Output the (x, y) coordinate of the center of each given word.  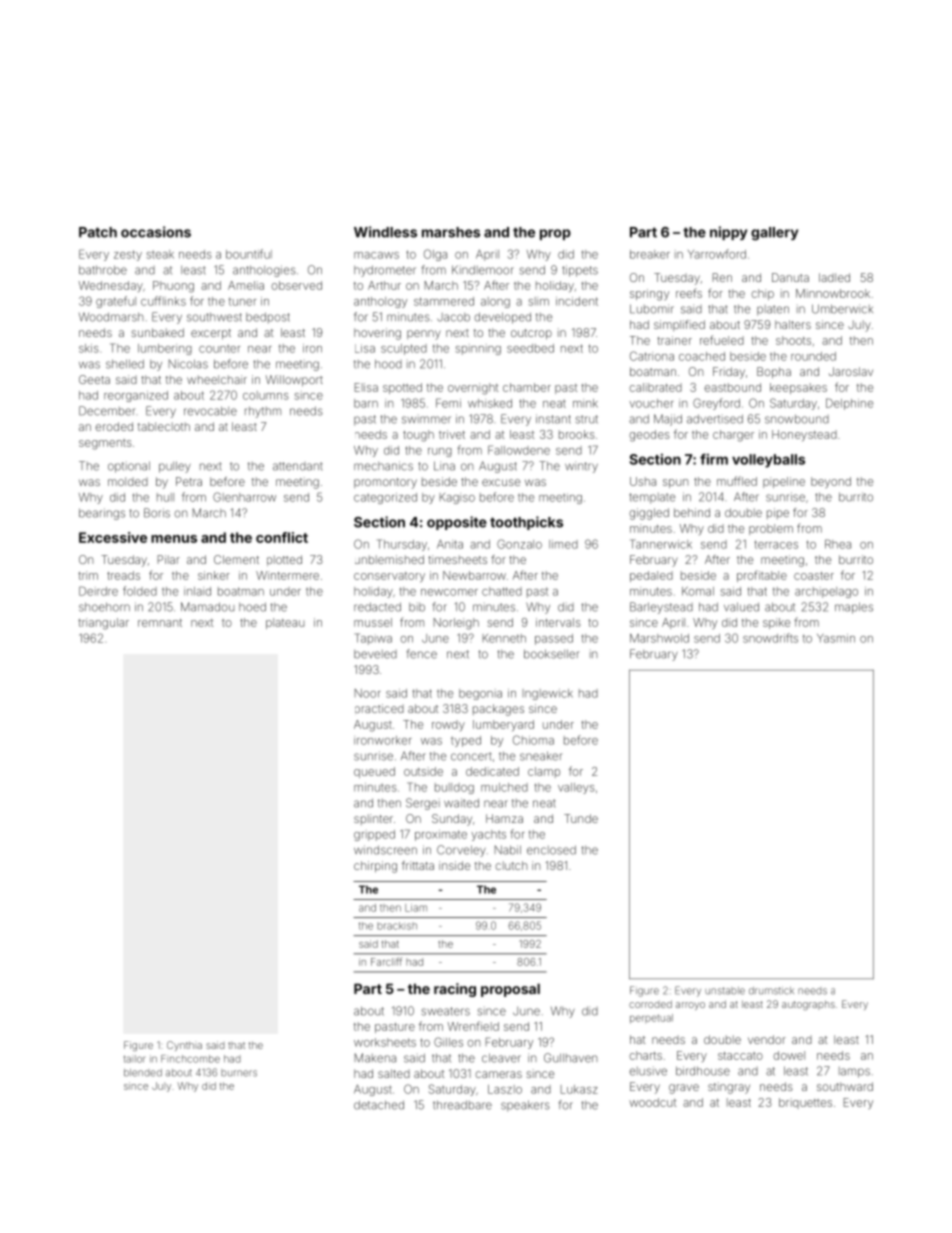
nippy (728, 233)
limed (563, 544)
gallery (774, 234)
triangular (103, 624)
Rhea (838, 544)
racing (455, 990)
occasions (156, 232)
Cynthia (184, 1046)
